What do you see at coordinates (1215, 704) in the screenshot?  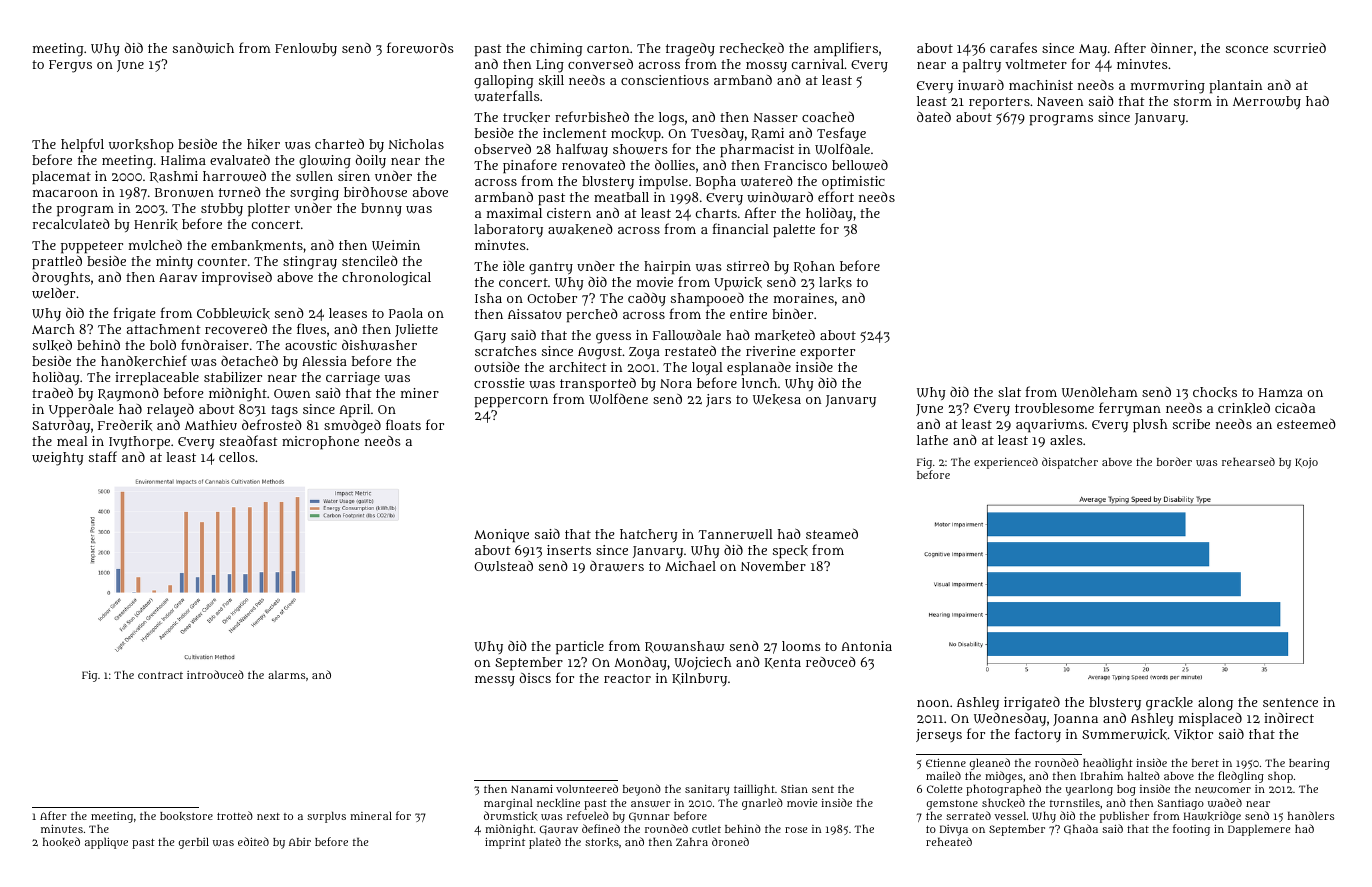 I see `along` at bounding box center [1215, 704].
